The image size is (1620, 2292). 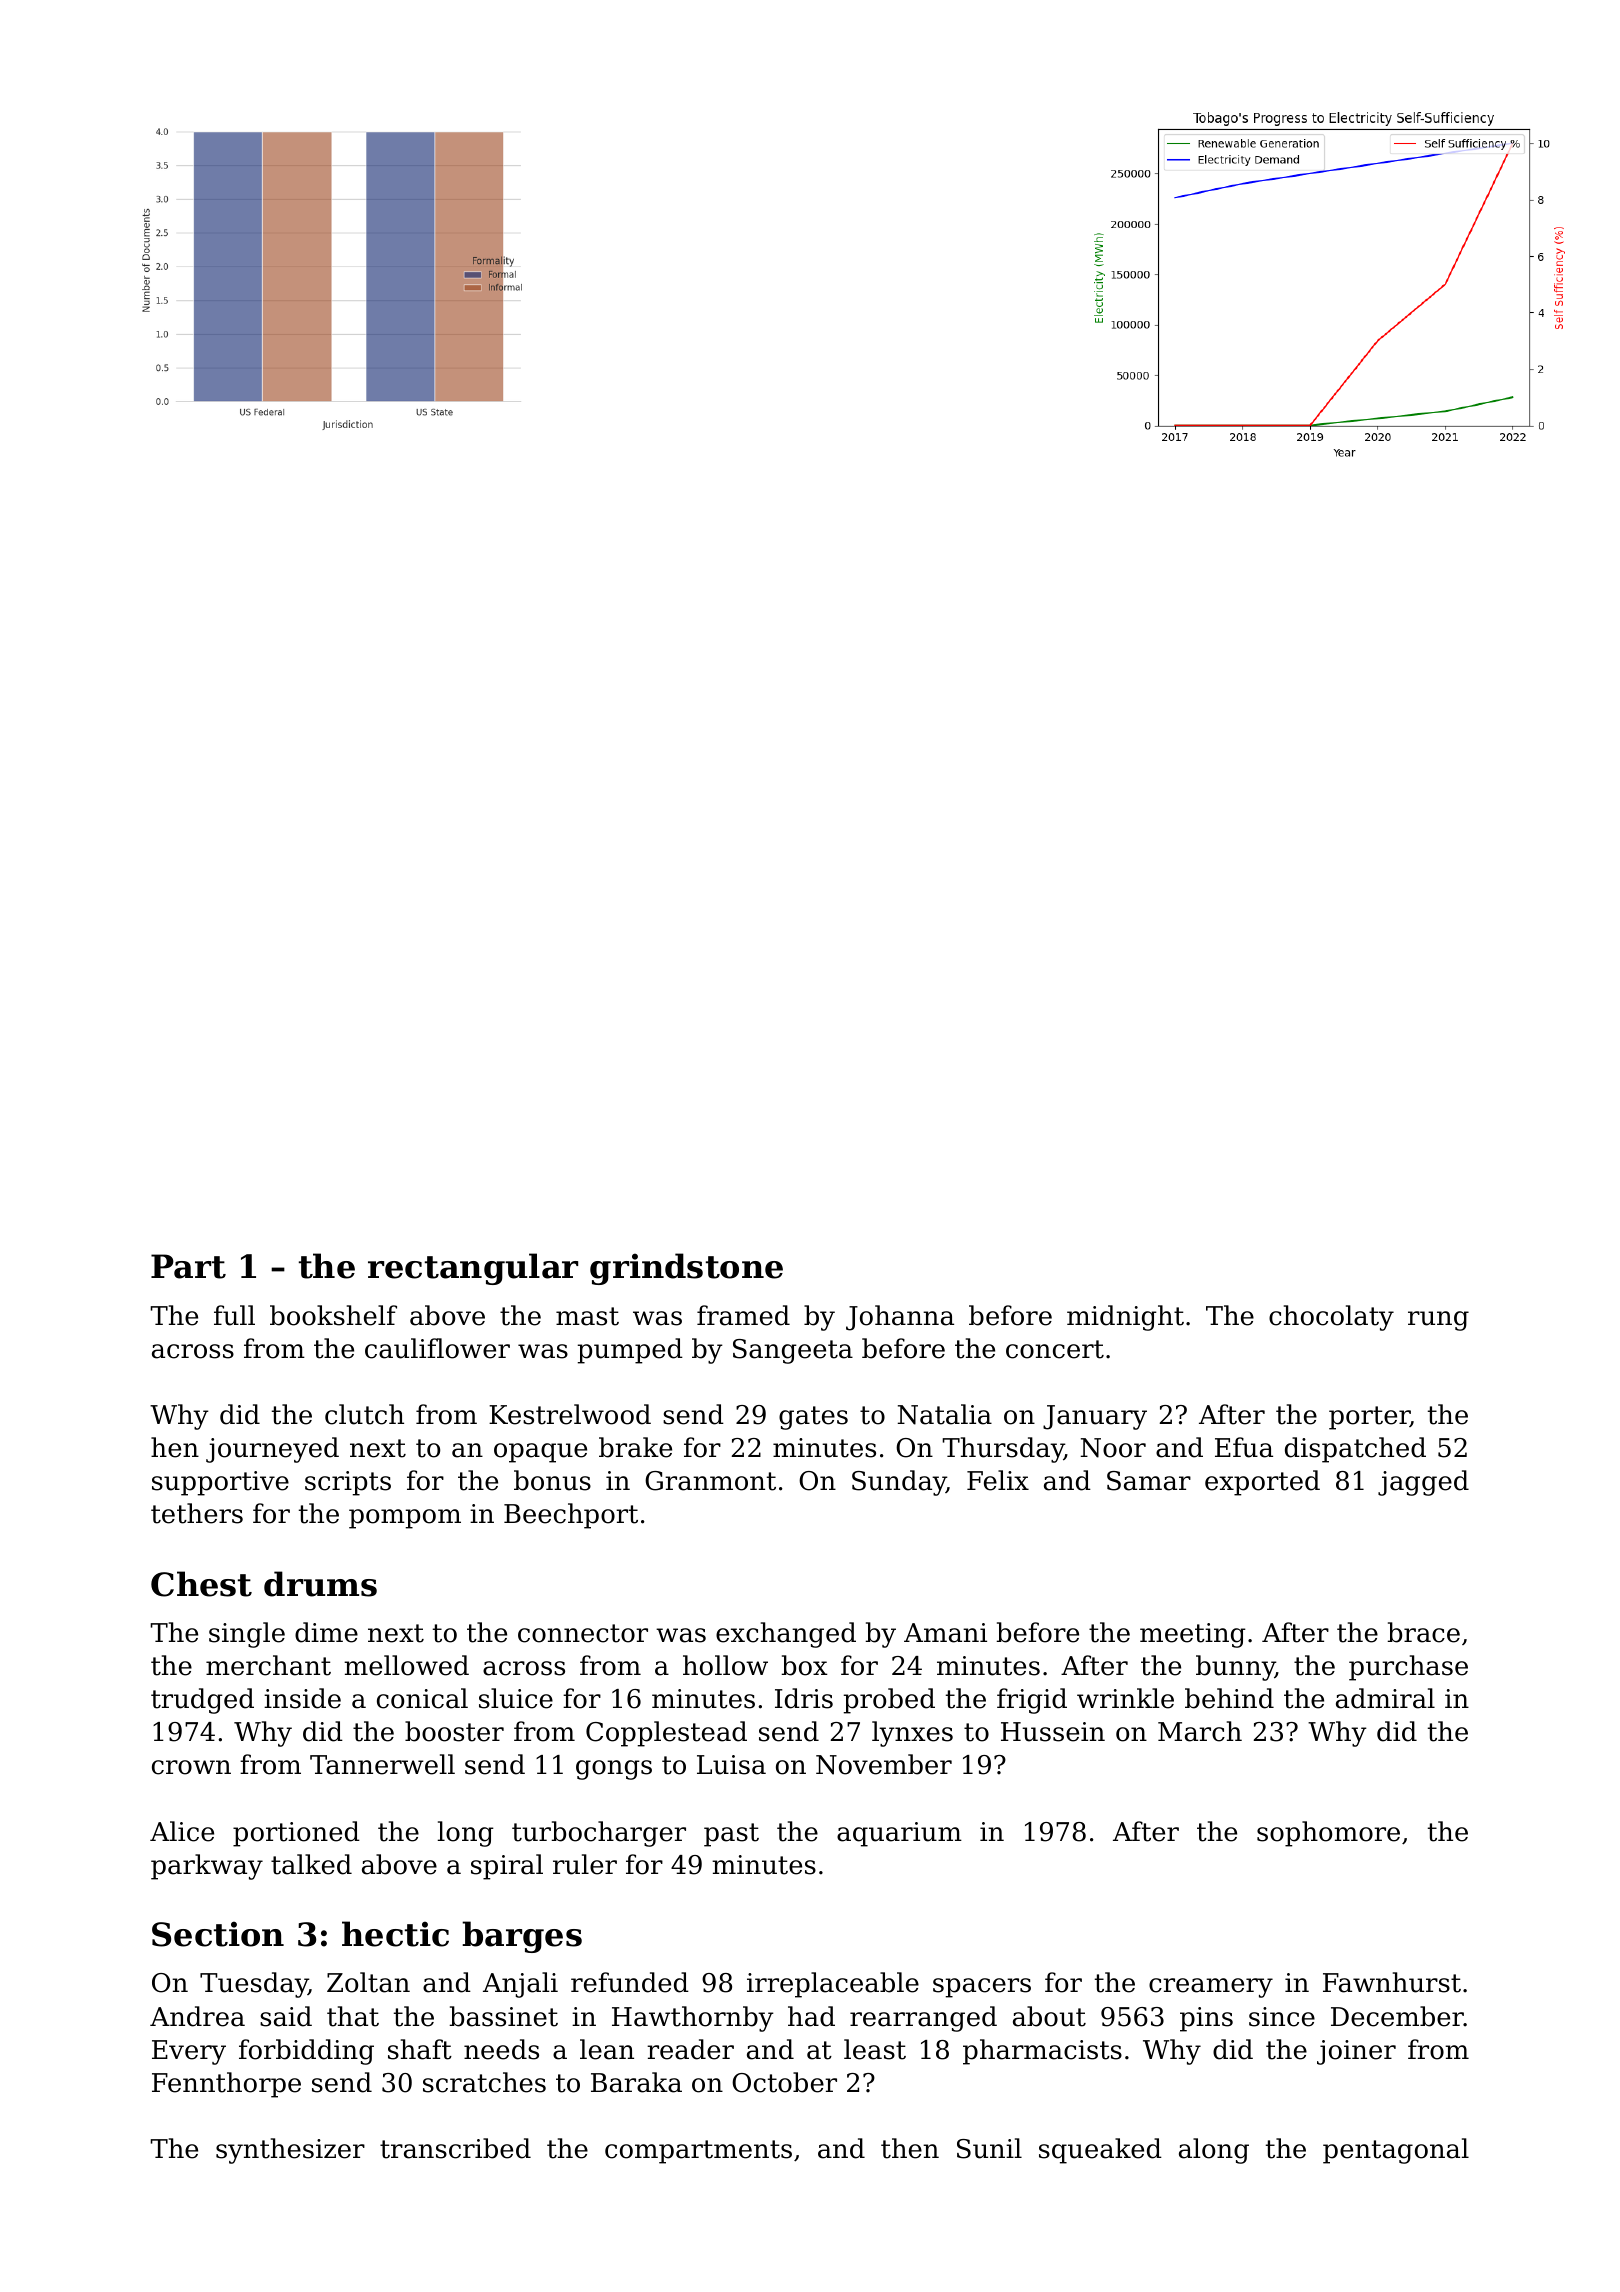 What do you see at coordinates (1438, 1321) in the image?
I see `rung` at bounding box center [1438, 1321].
